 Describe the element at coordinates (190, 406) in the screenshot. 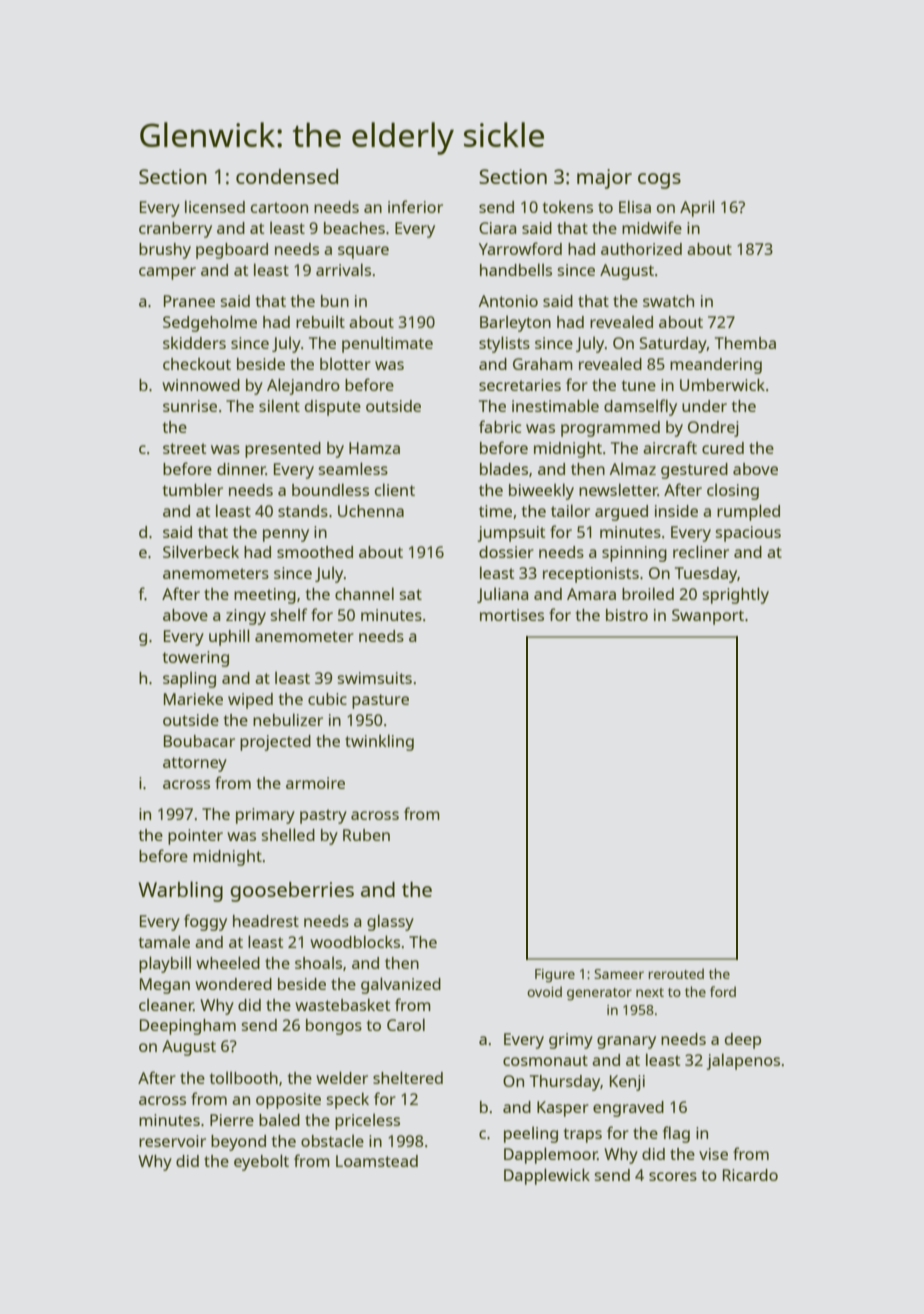

I see `sunrise` at that location.
